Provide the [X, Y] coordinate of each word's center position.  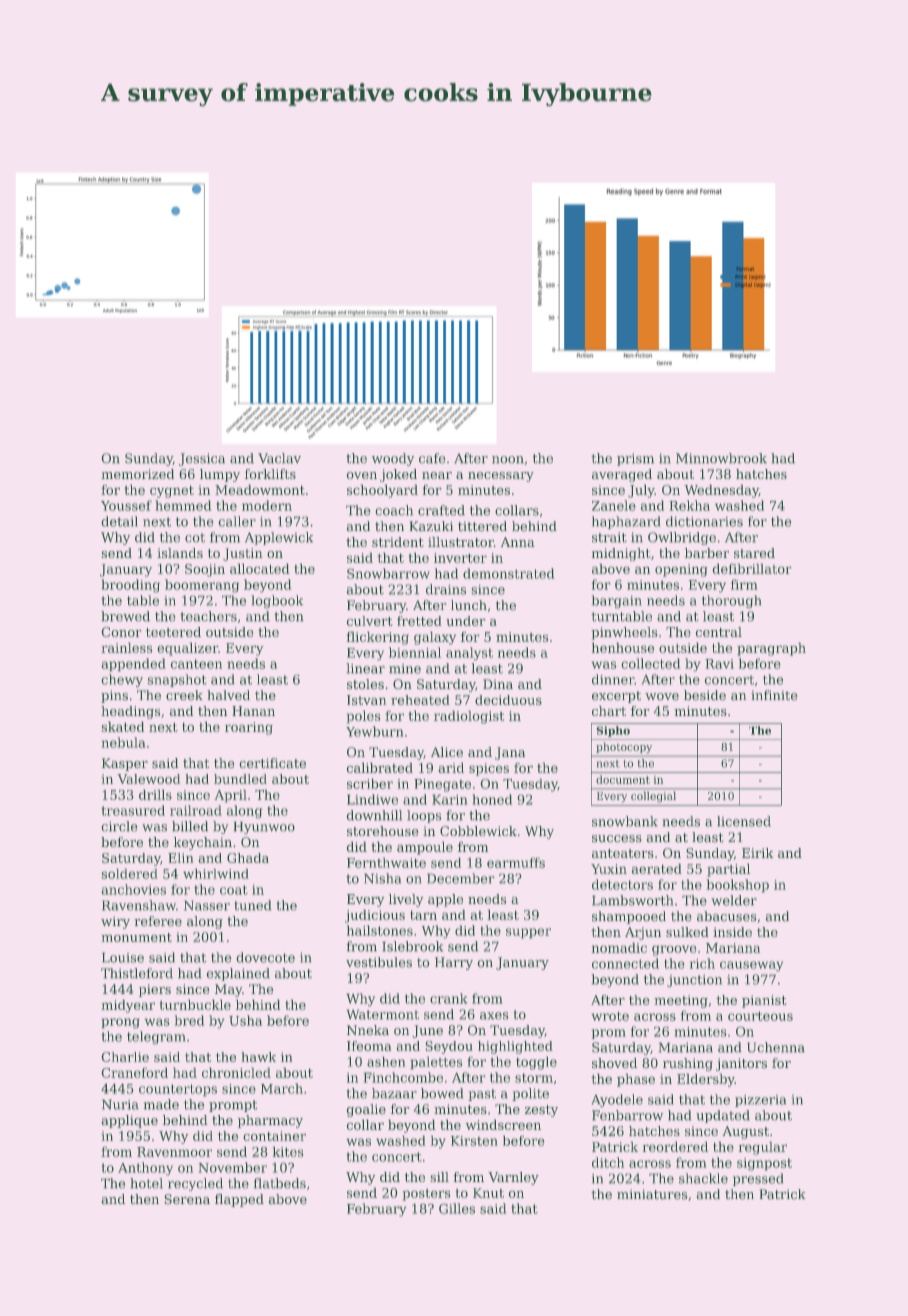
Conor [121, 632]
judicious [375, 916]
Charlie [125, 1057]
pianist [764, 1001]
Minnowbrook [721, 458]
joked [398, 475]
